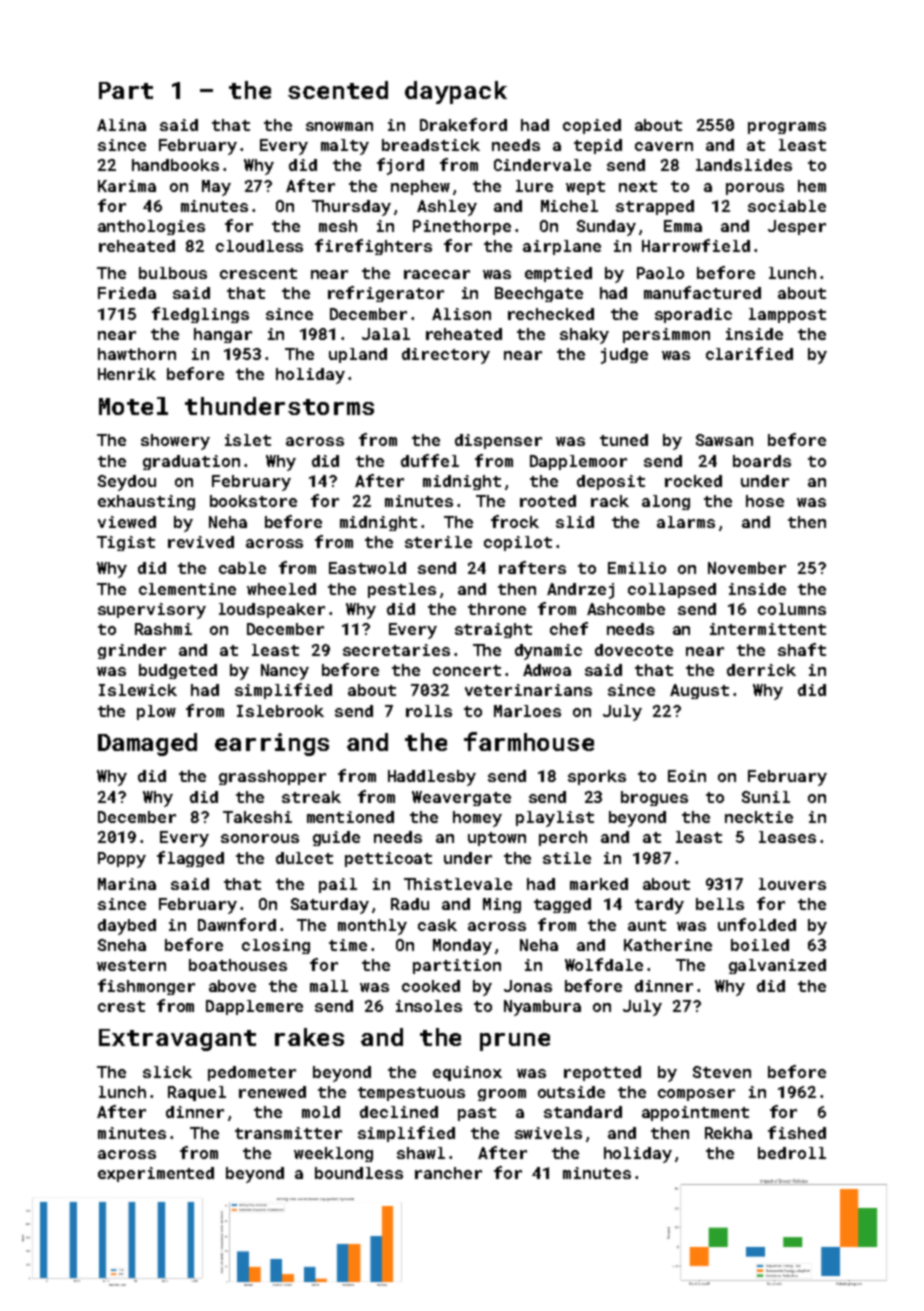 This page has height=1311, width=924. What do you see at coordinates (386, 334) in the page?
I see `Jalal` at bounding box center [386, 334].
